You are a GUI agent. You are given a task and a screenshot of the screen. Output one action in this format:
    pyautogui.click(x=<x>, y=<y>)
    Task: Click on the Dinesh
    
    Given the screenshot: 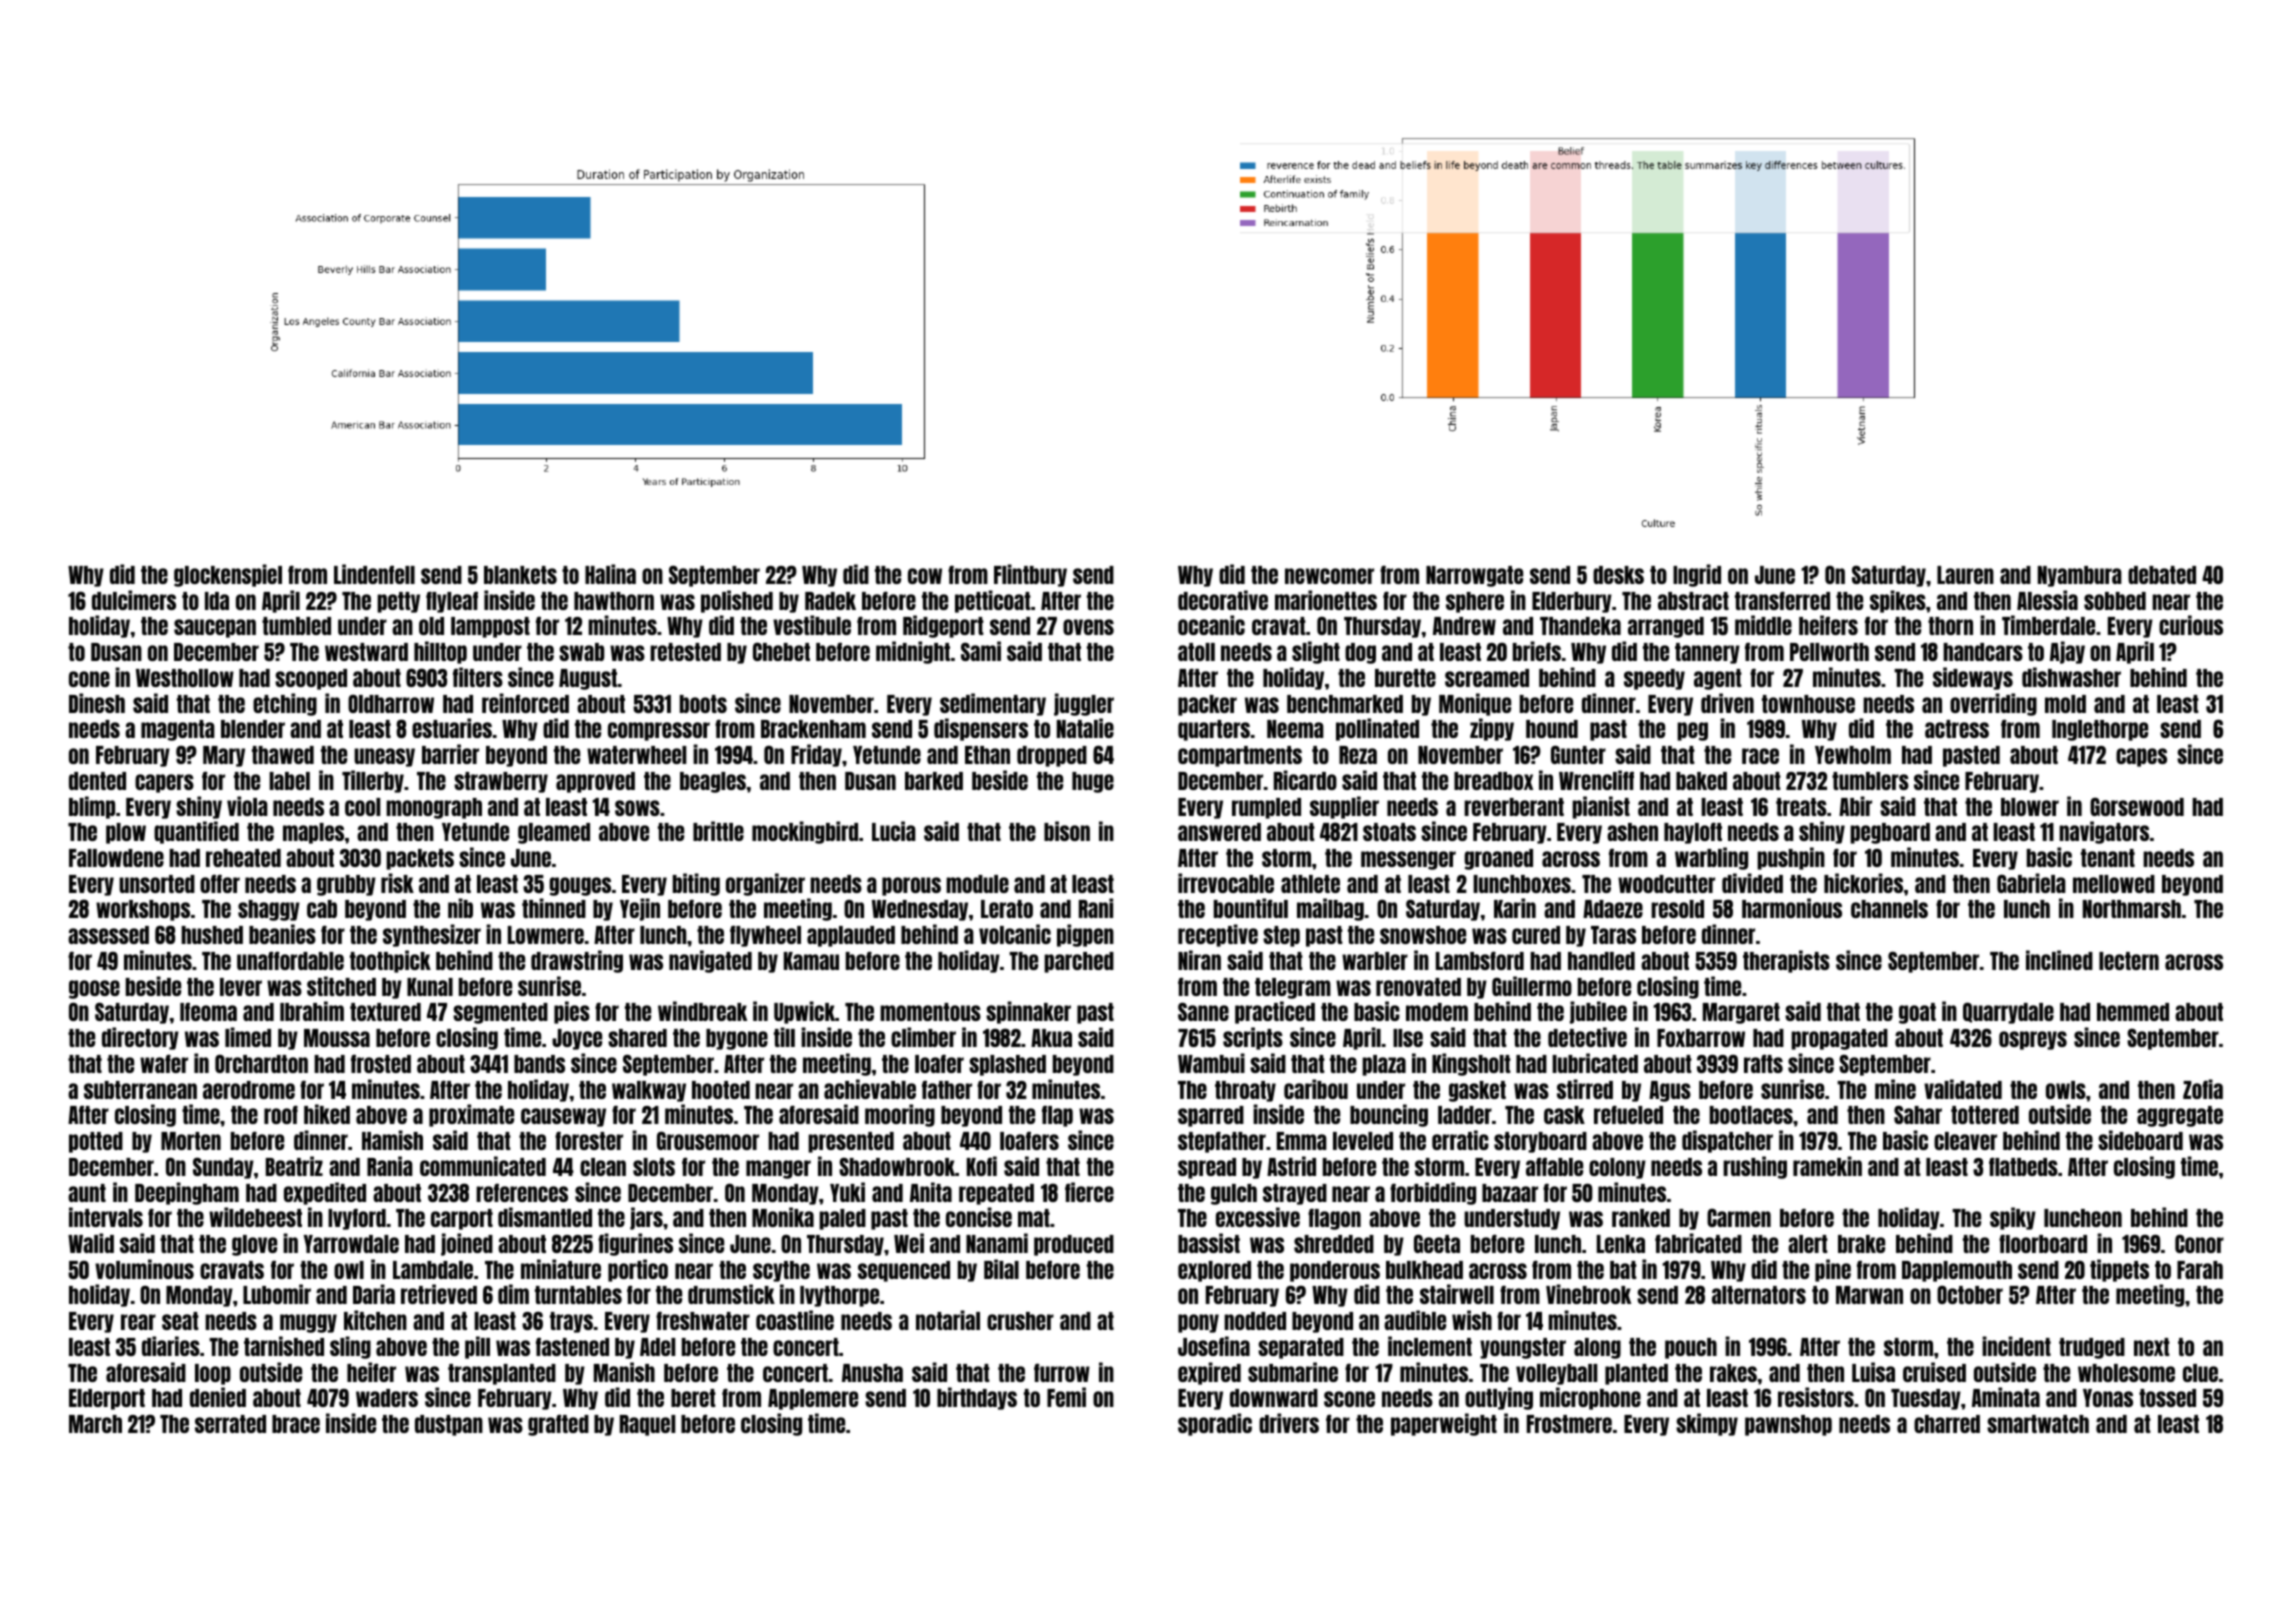 What is the action you would take?
    pyautogui.click(x=97, y=703)
